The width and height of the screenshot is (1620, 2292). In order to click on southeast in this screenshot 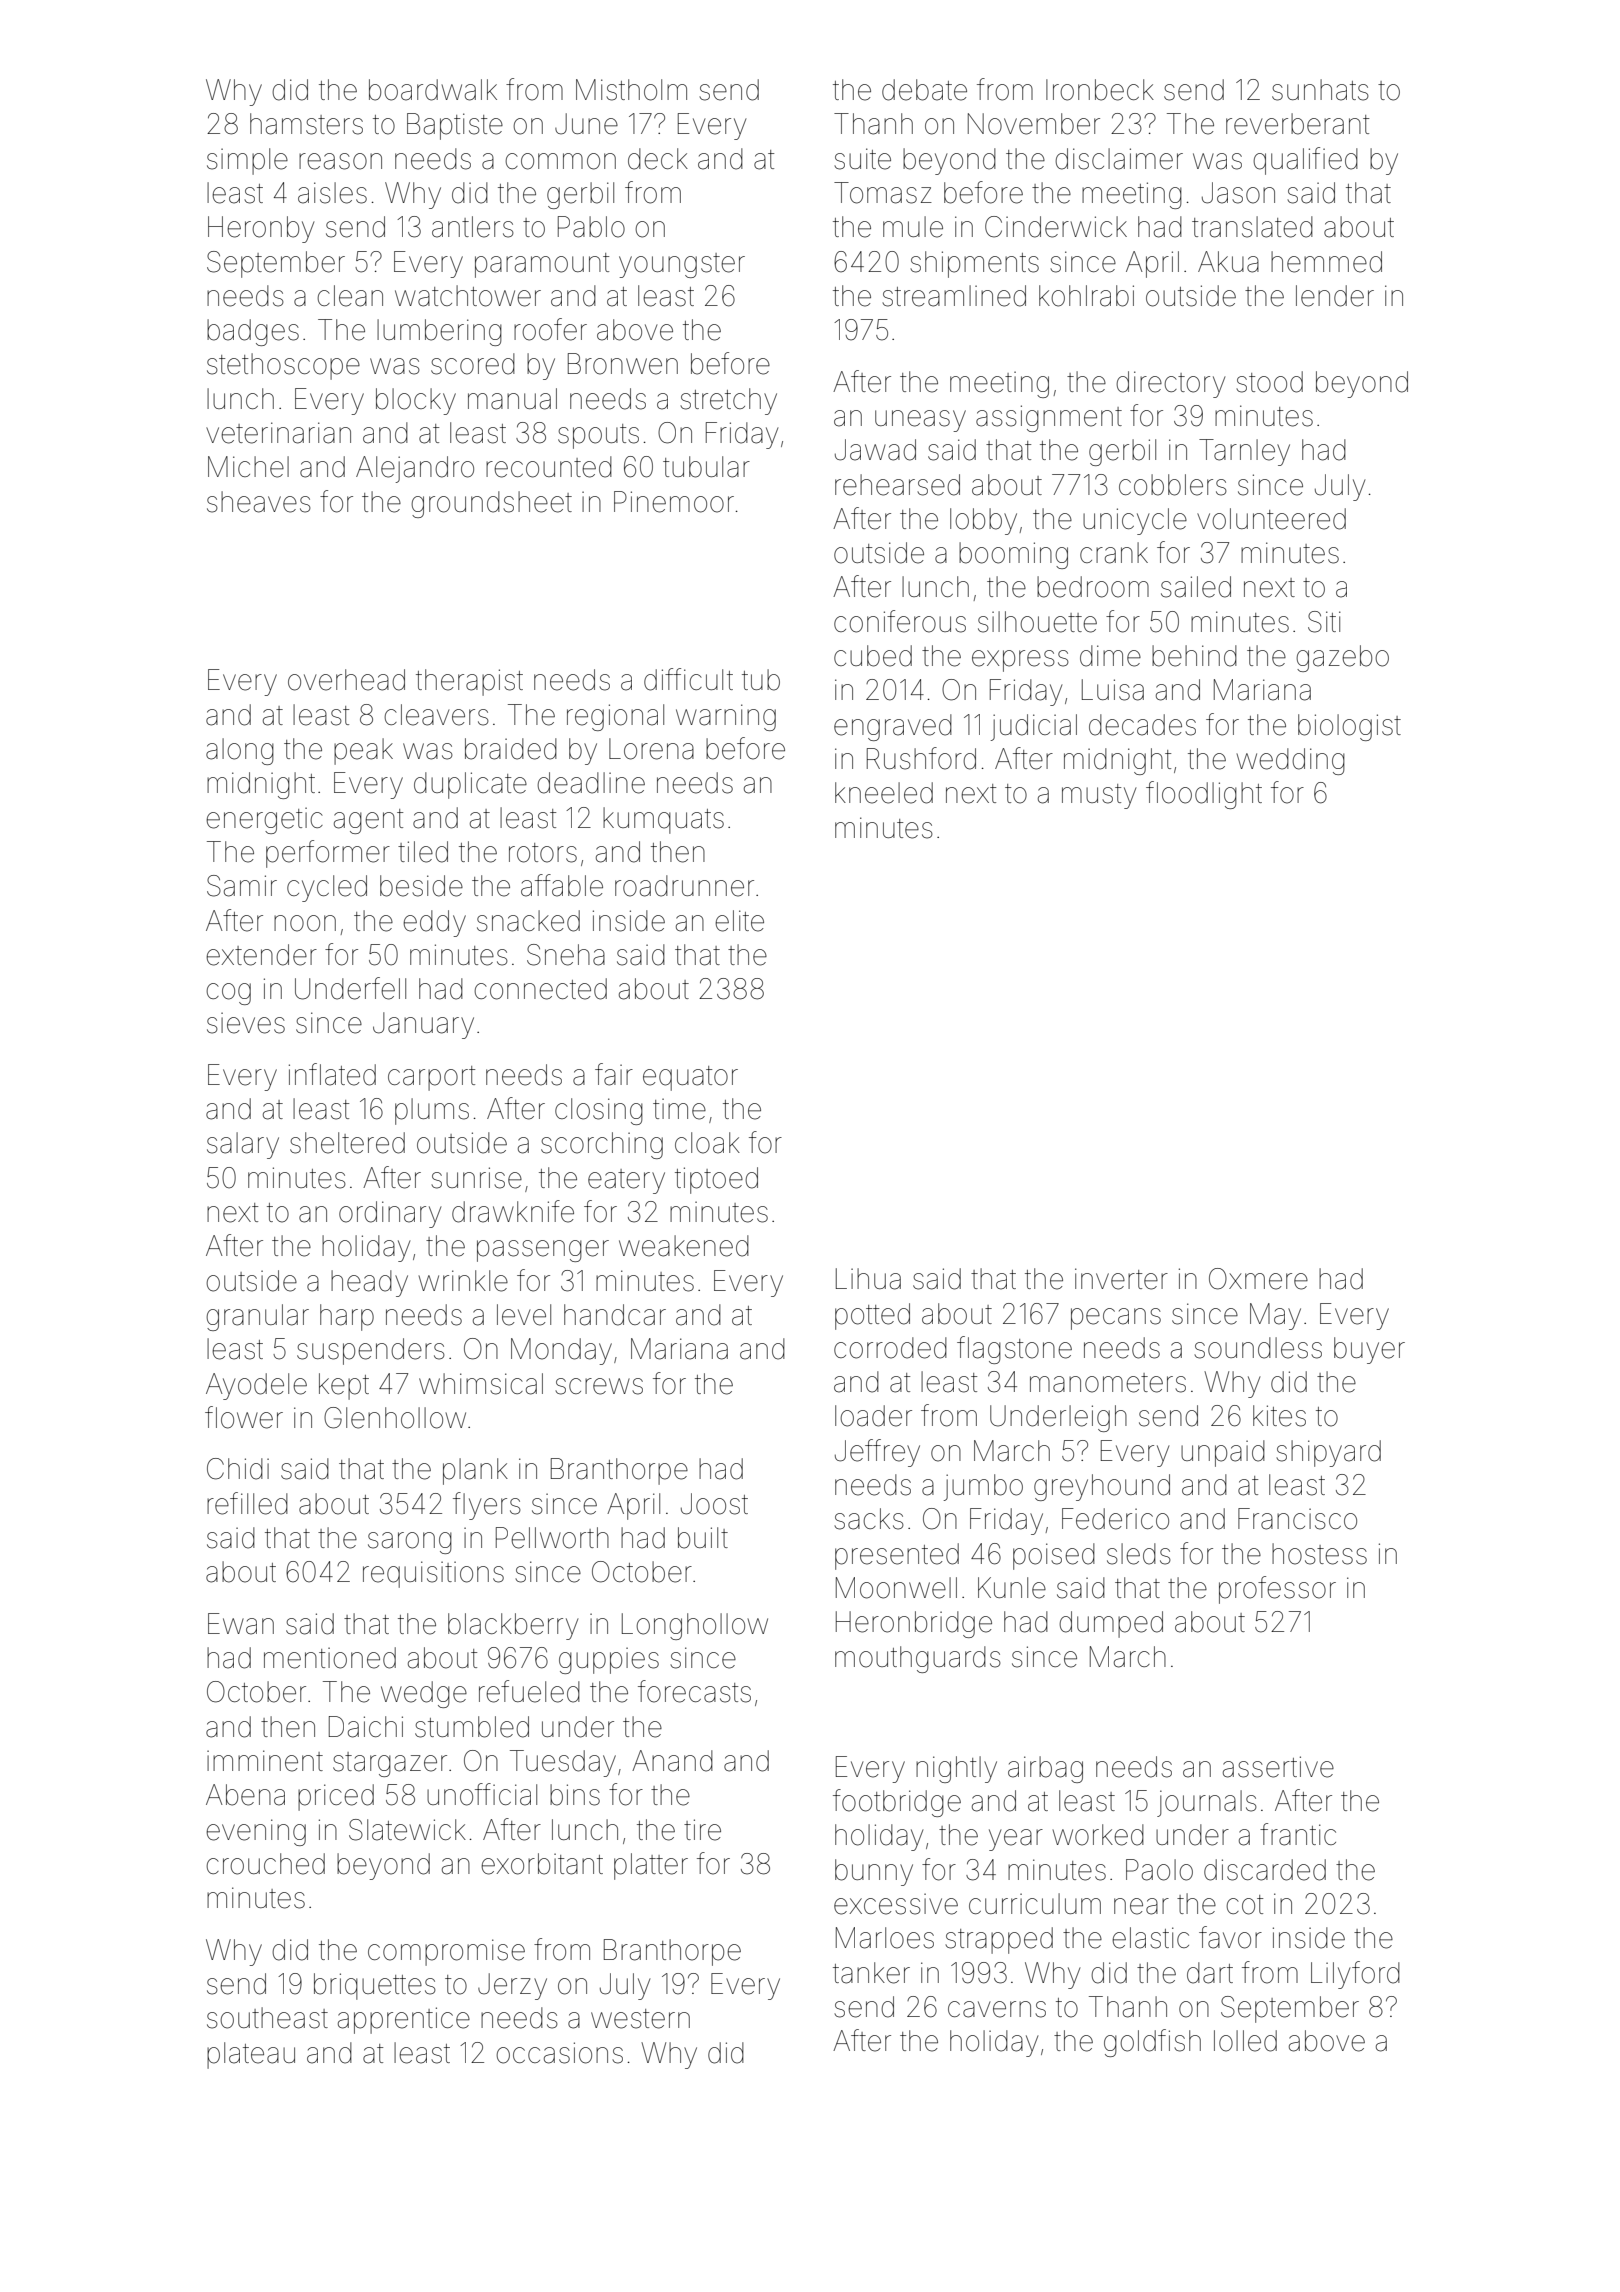, I will do `click(267, 2018)`.
